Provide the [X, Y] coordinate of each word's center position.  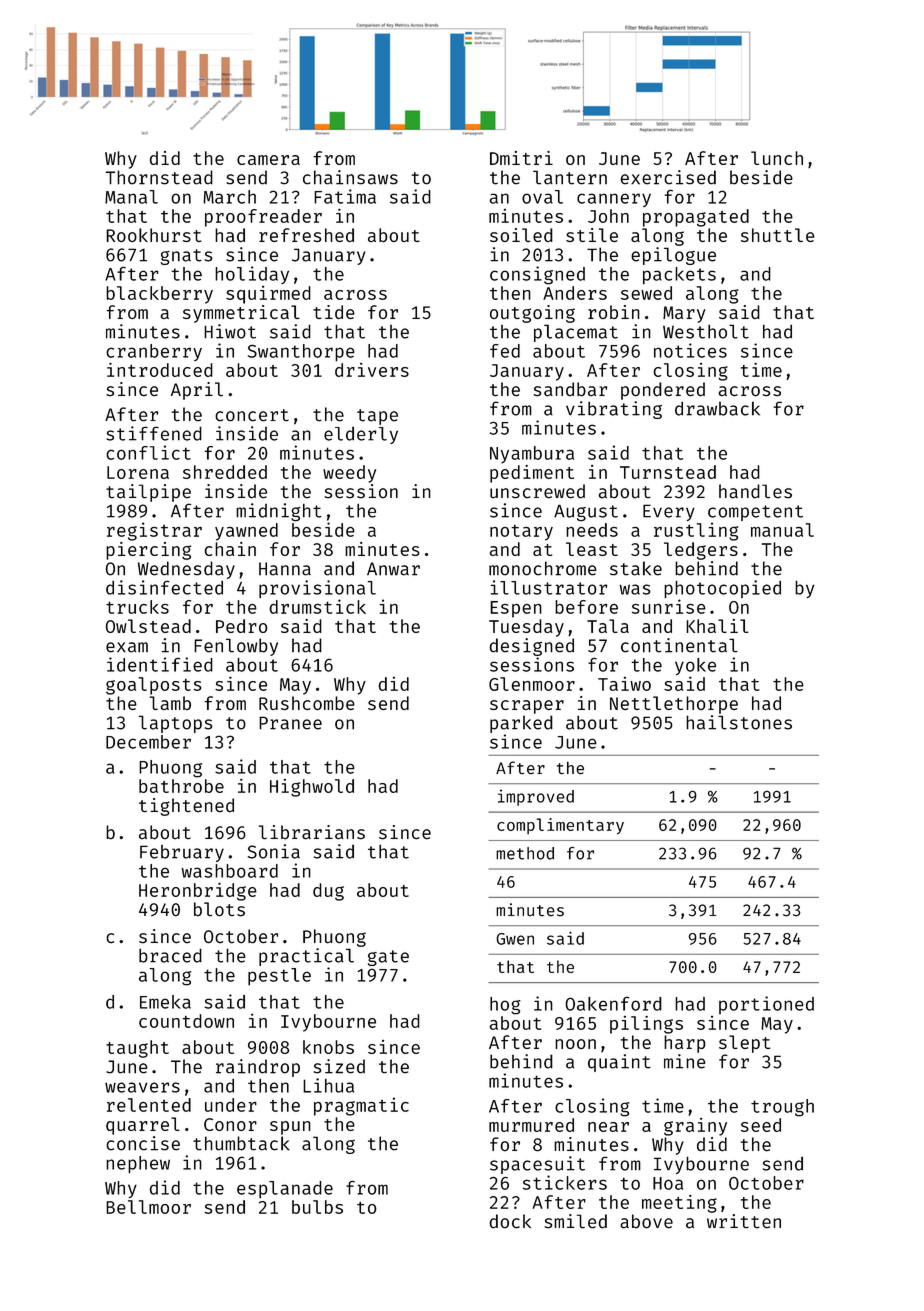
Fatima [345, 196]
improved [536, 797]
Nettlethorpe [674, 705]
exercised [668, 177]
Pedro [242, 626]
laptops [175, 724]
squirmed [268, 295]
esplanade [285, 1189]
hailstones [739, 722]
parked [521, 724]
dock [510, 1221]
